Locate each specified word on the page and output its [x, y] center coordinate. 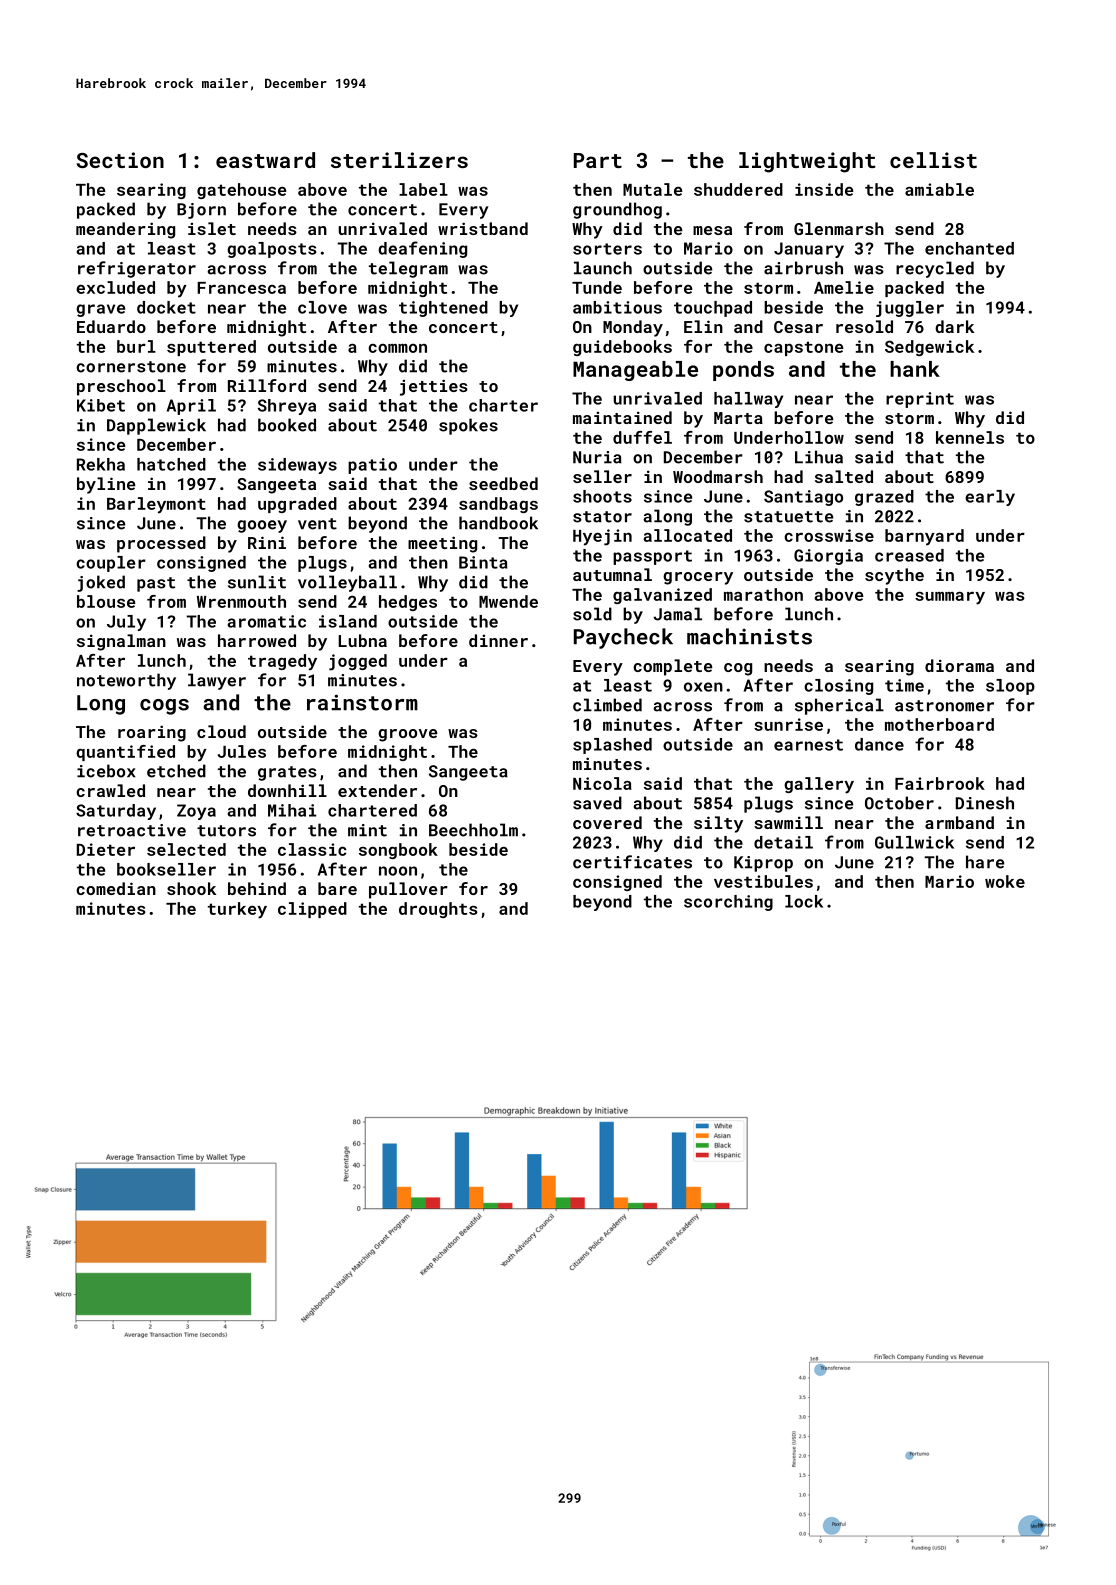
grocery [698, 578]
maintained [622, 417]
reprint [920, 400]
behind [257, 888]
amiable [939, 189]
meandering [125, 230]
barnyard [924, 537]
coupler [111, 564]
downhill [287, 790]
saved [597, 803]
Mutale [652, 189]
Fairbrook [940, 783]
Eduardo [111, 326]
